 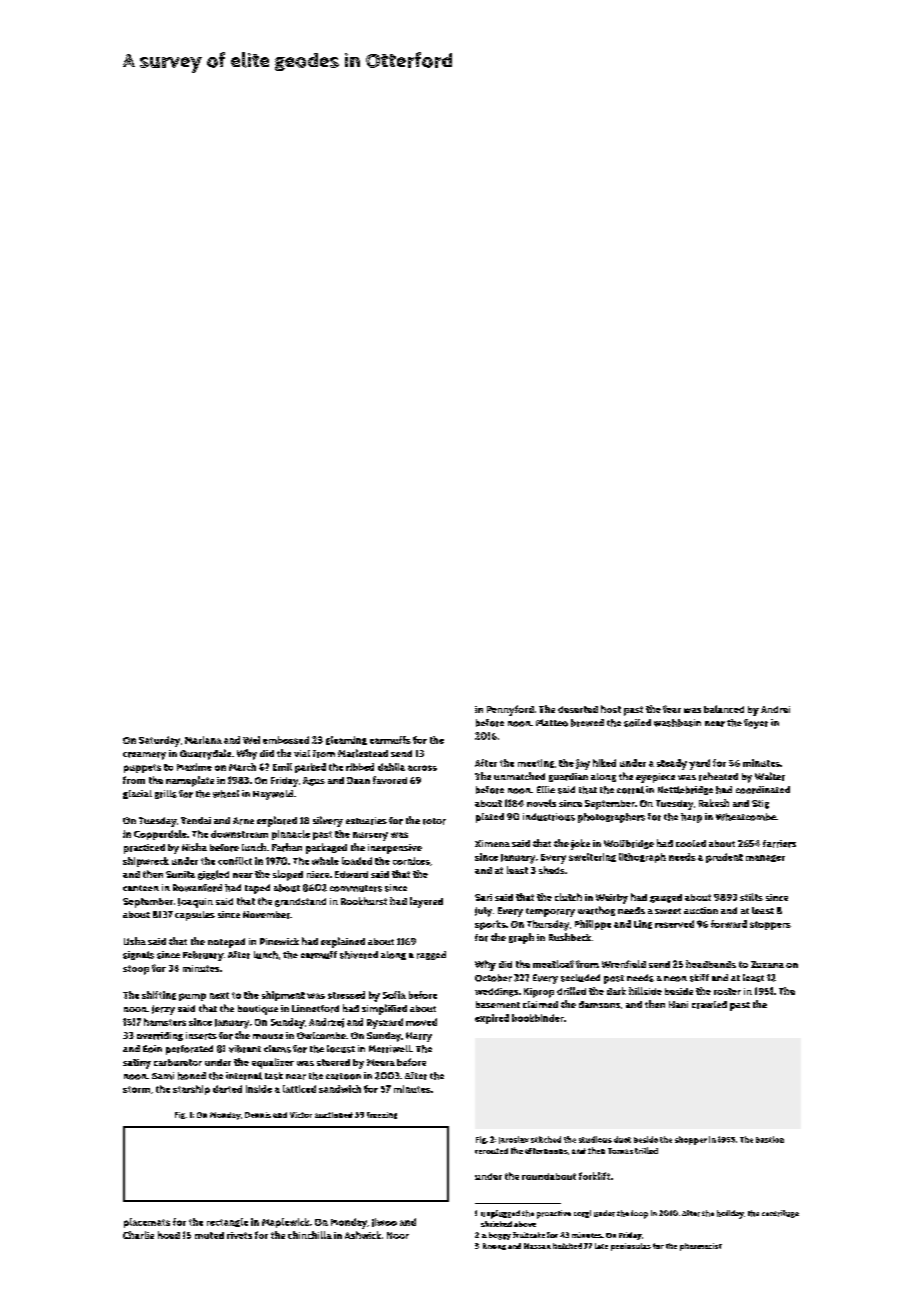 What do you see at coordinates (727, 991) in the screenshot?
I see `roster` at bounding box center [727, 991].
